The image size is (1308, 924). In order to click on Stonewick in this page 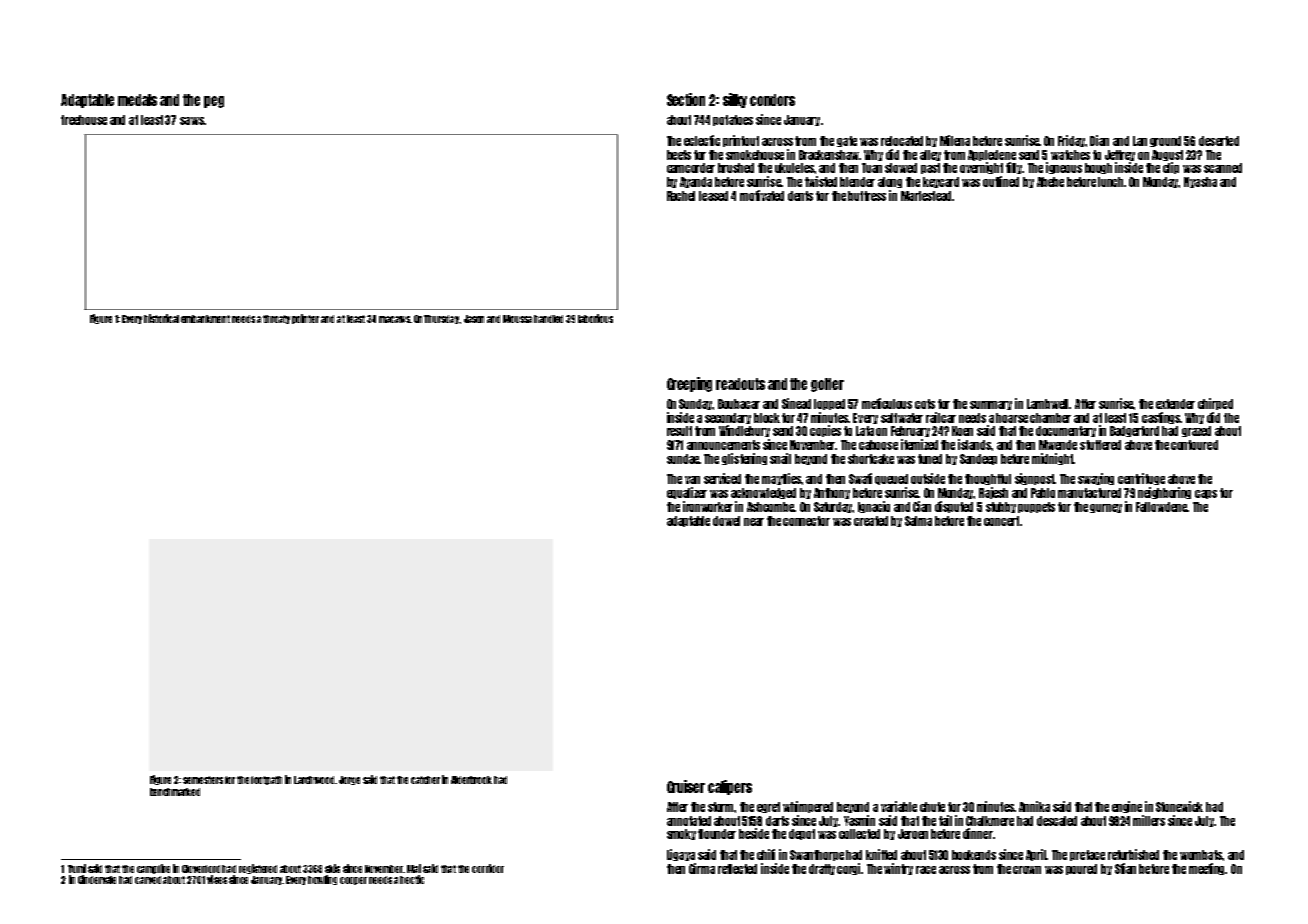, I will do `click(1179, 806)`.
